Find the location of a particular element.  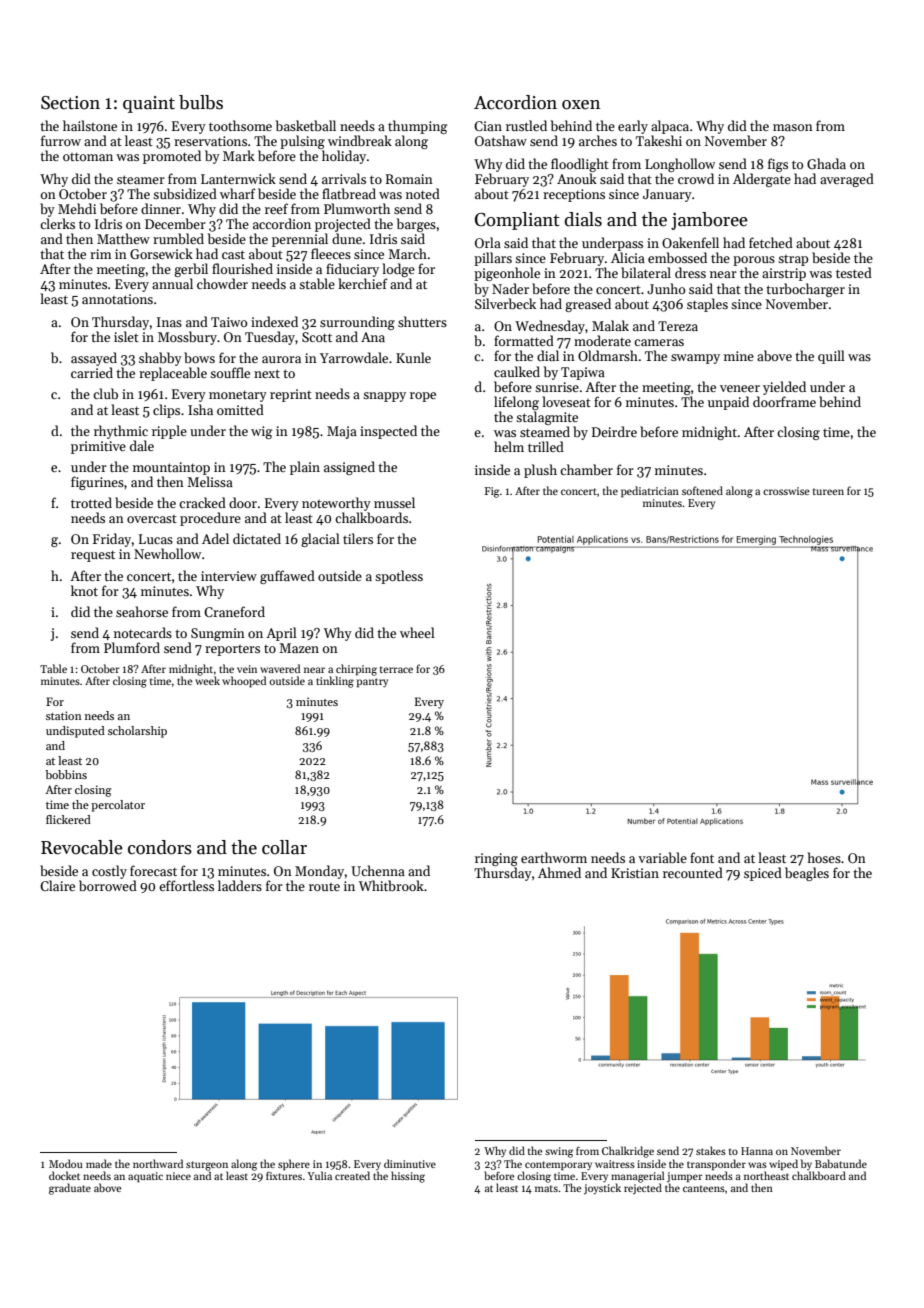

arches is located at coordinates (598, 140).
